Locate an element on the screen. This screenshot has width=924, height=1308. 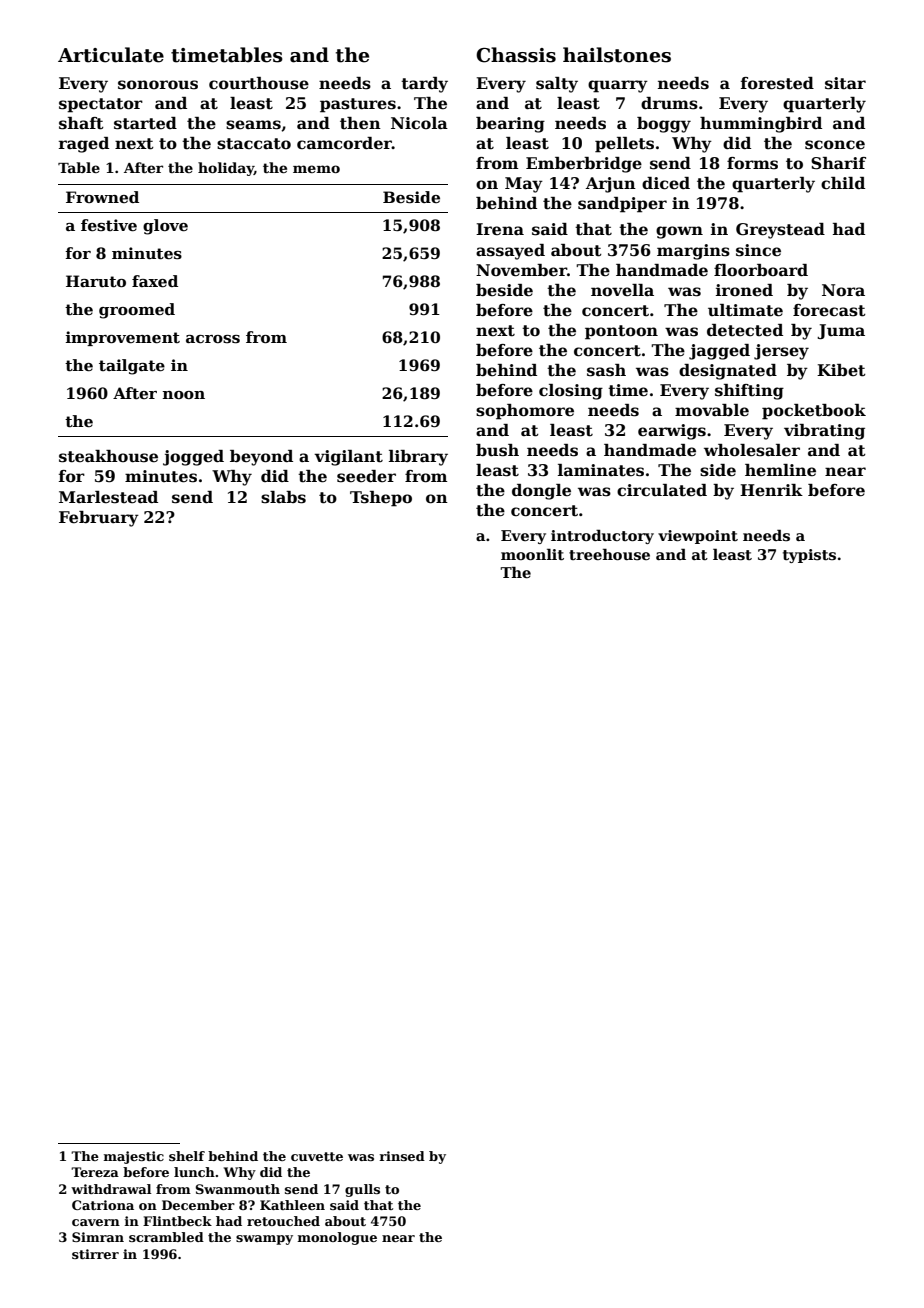
moonlit is located at coordinates (532, 554).
